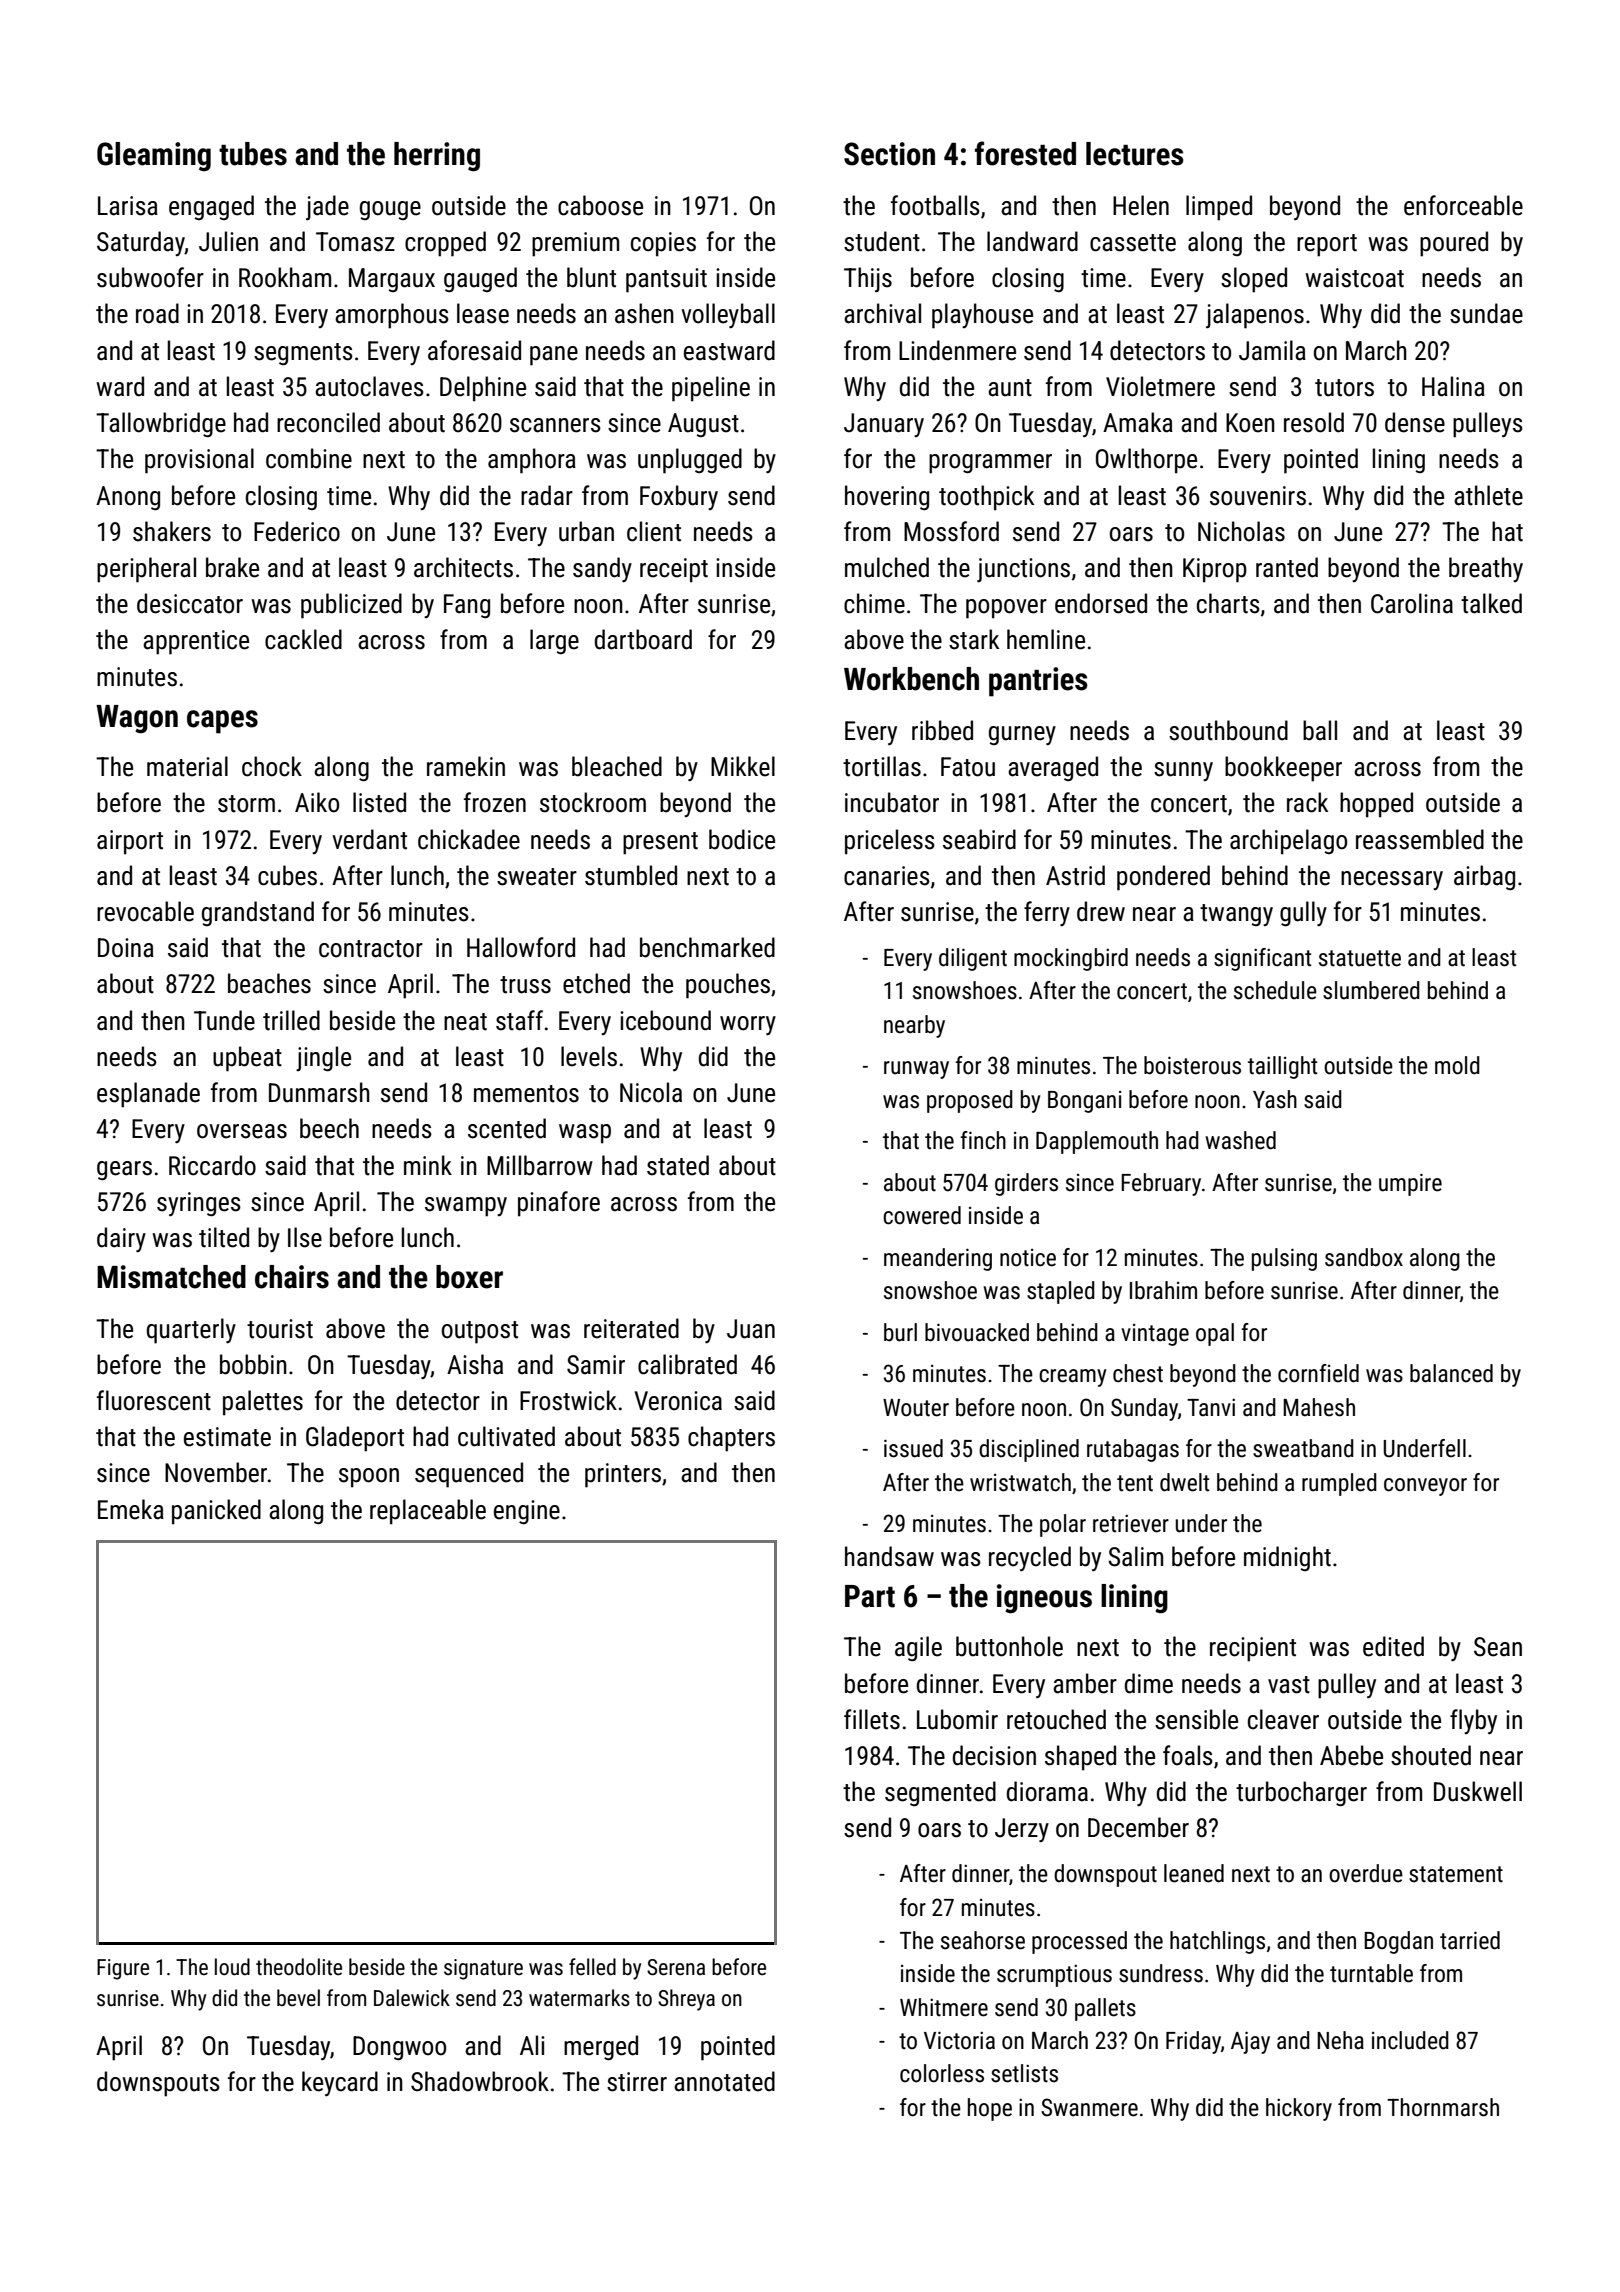 This screenshot has height=2292, width=1620. Describe the element at coordinates (463, 567) in the screenshot. I see `architects` at that location.
